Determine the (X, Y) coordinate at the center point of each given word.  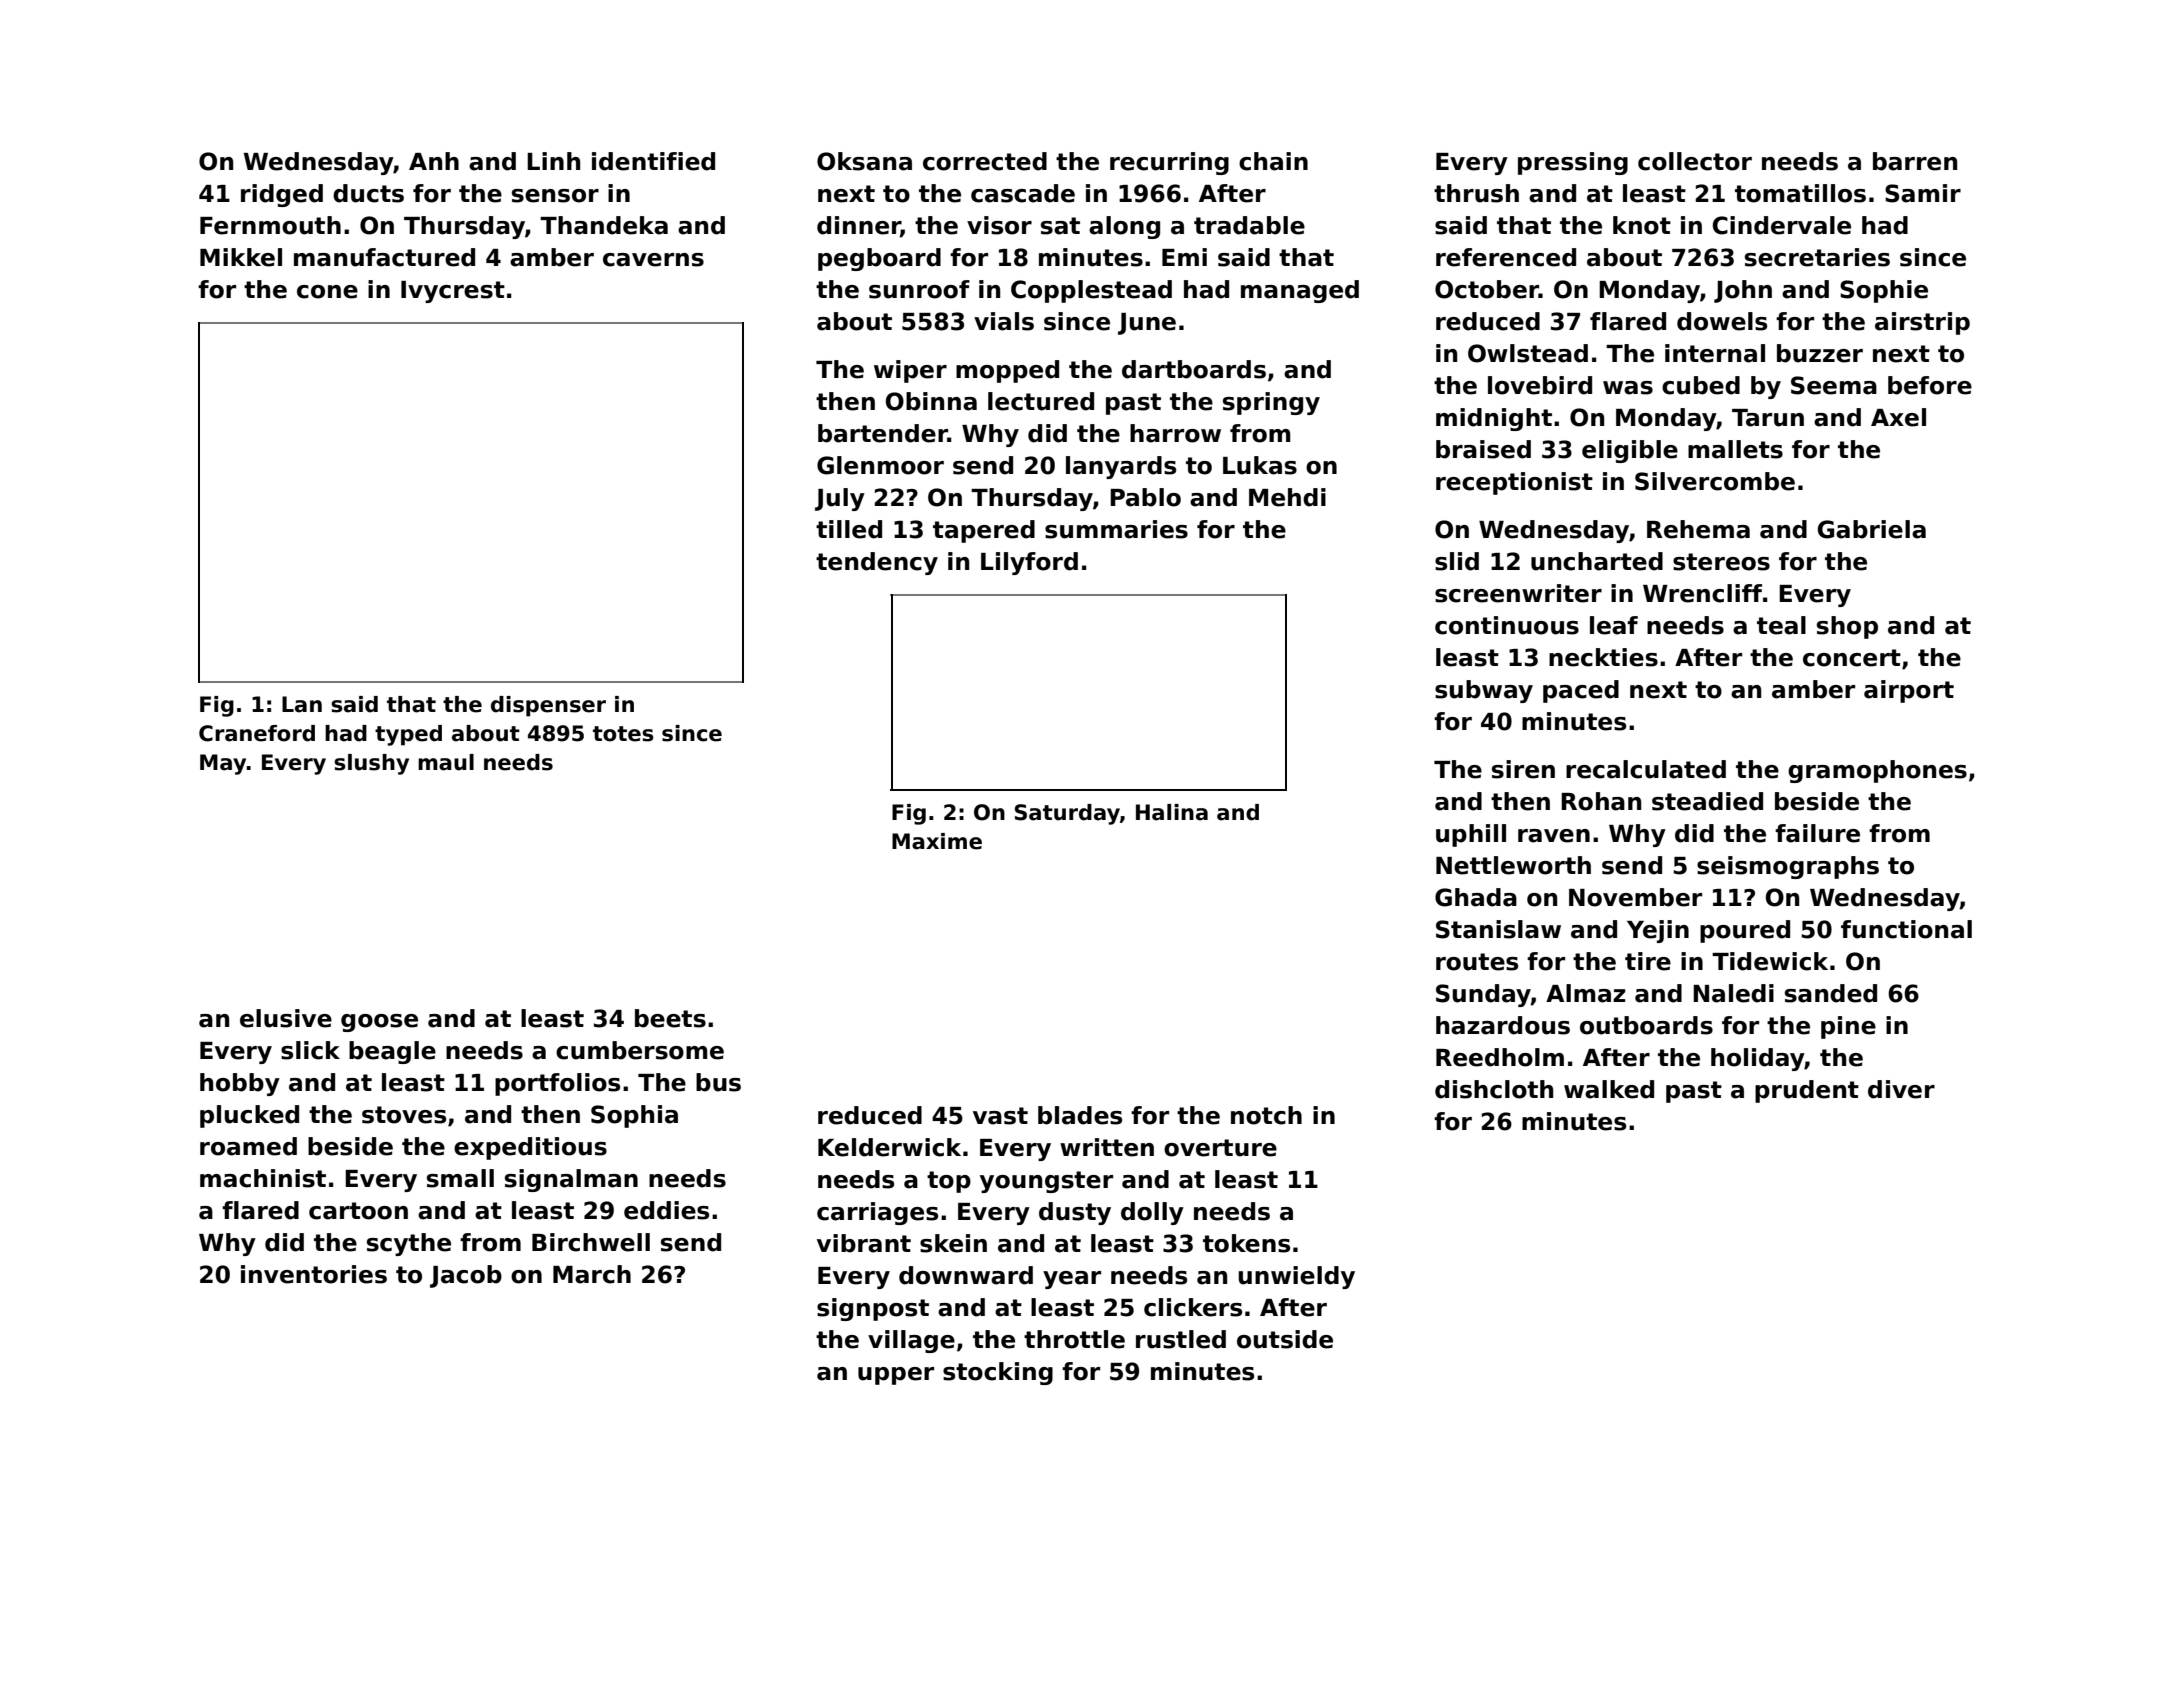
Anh (434, 161)
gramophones (1877, 771)
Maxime (937, 841)
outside (1285, 1339)
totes (623, 734)
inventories (314, 1274)
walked (1609, 1089)
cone (327, 292)
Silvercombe (1715, 481)
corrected (985, 161)
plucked (249, 1116)
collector (1695, 161)
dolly (1152, 1213)
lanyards (1121, 467)
